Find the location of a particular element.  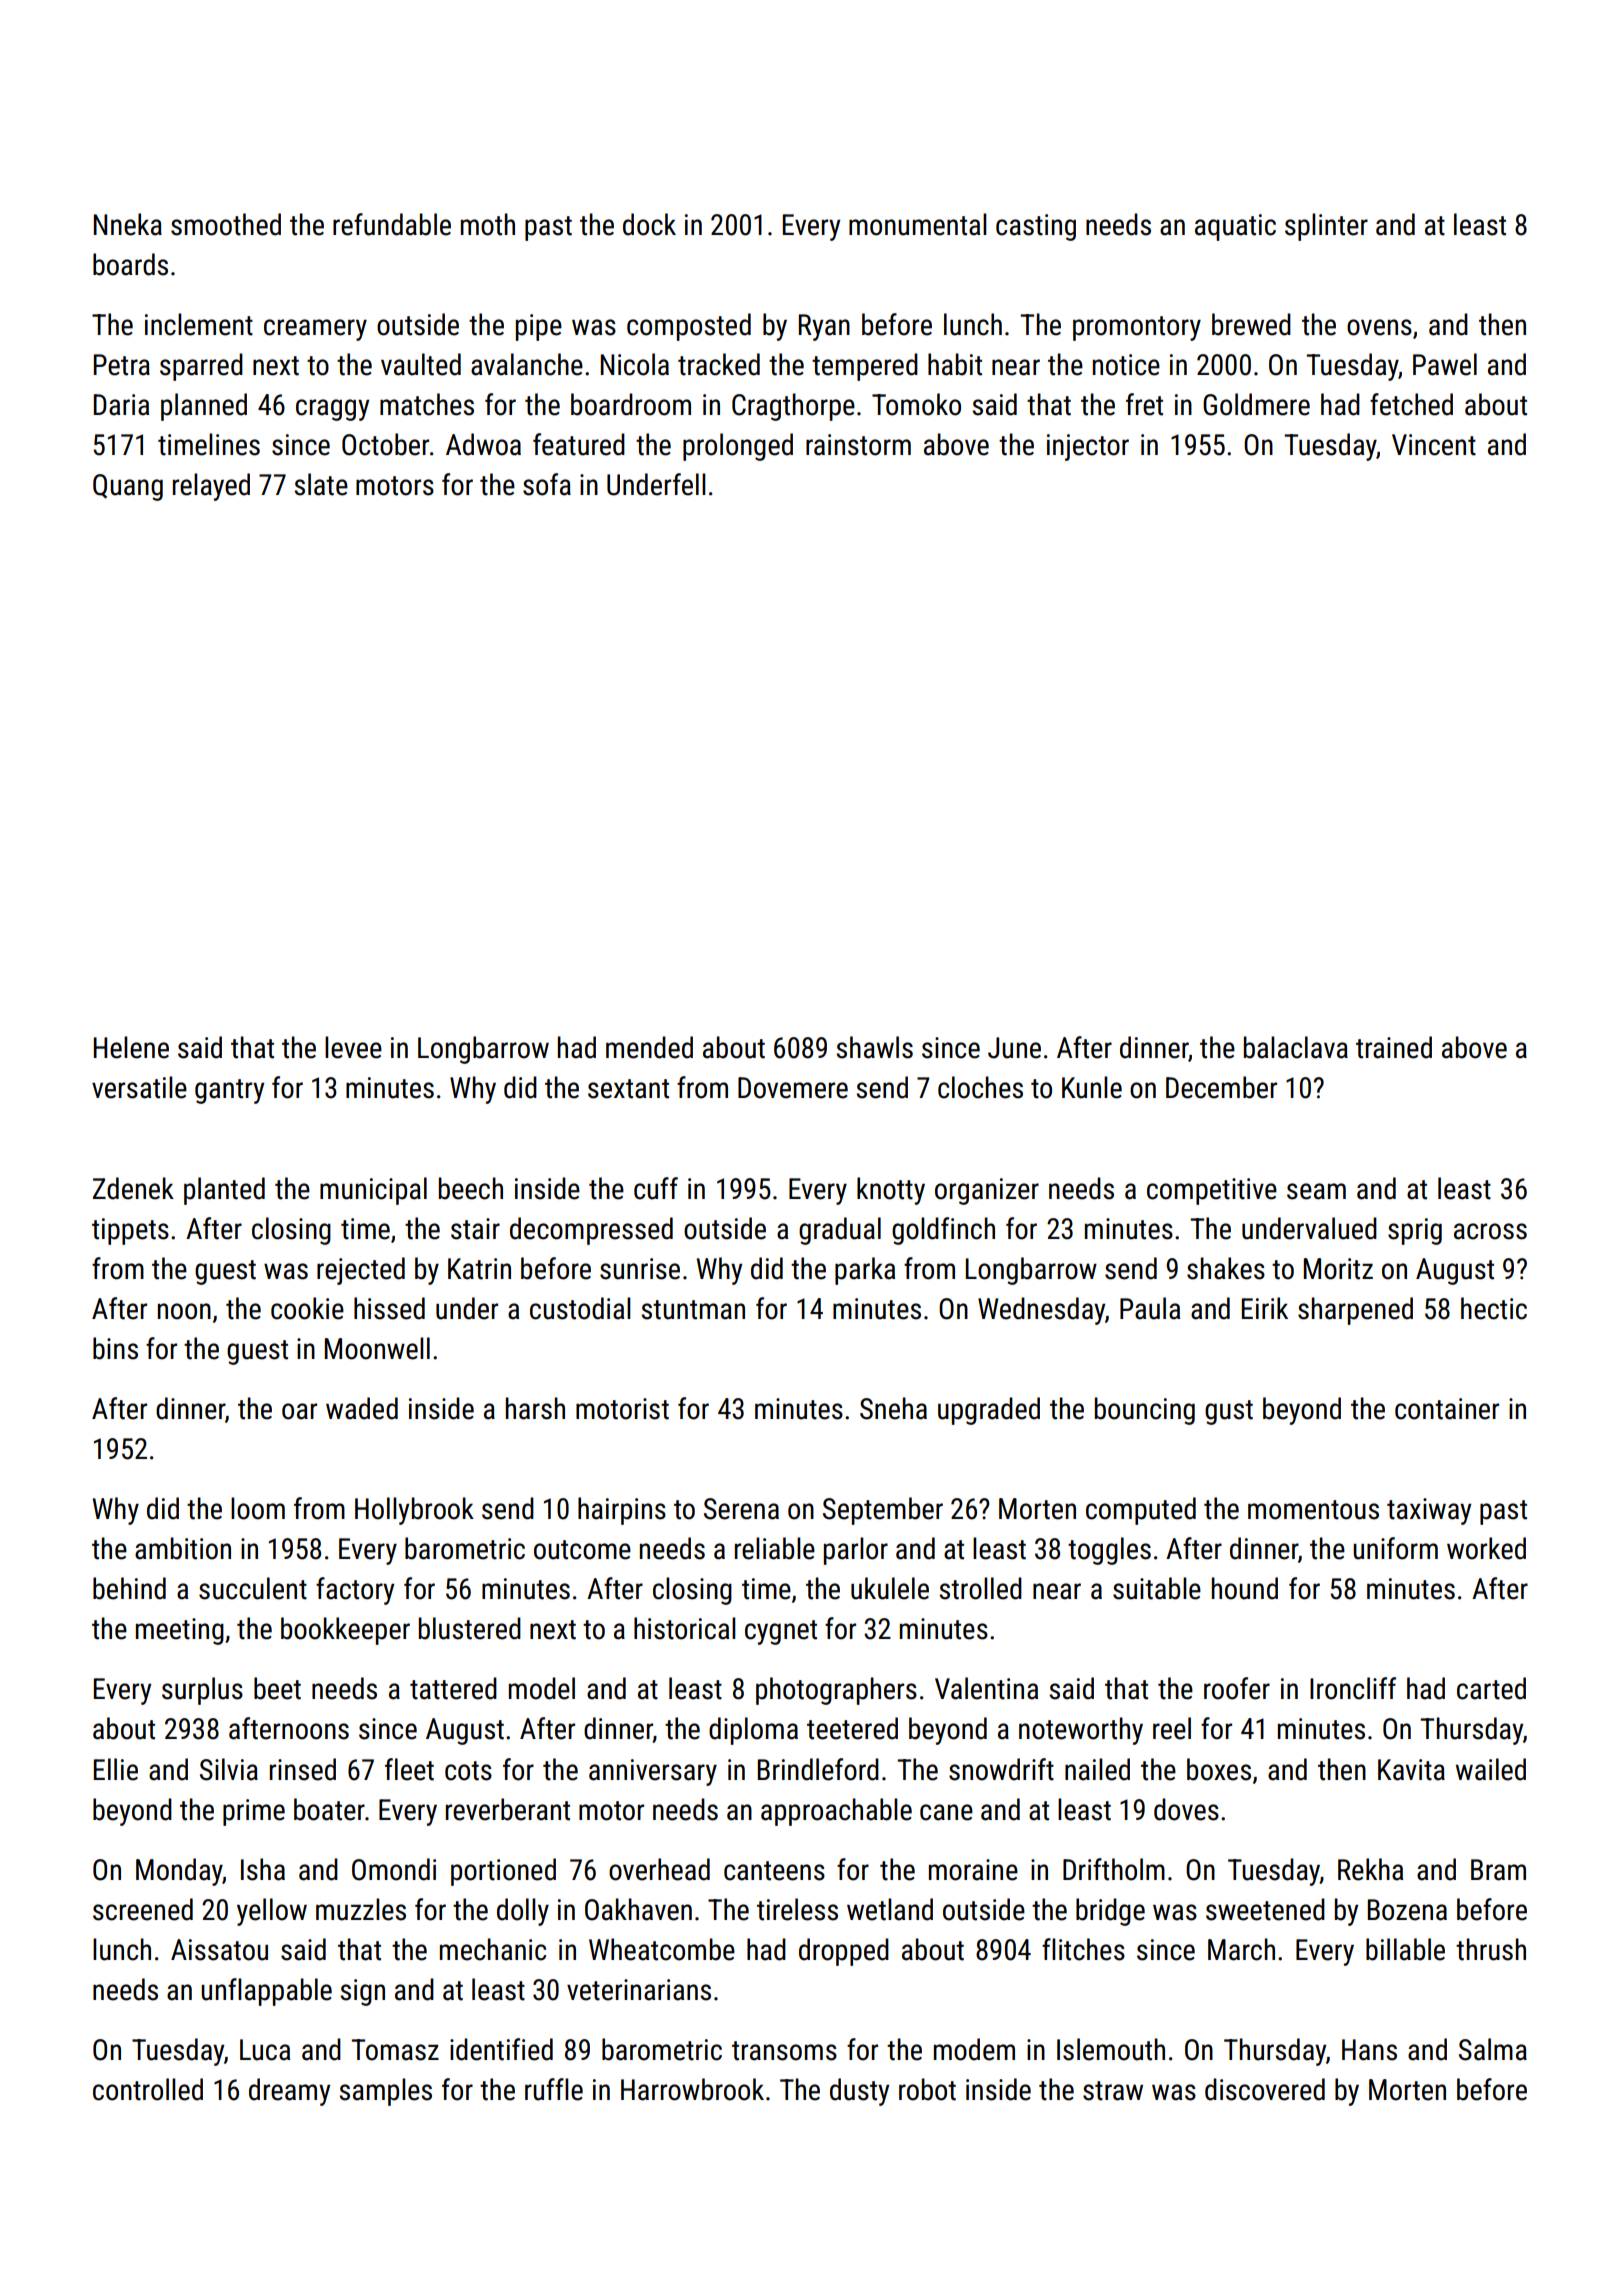

slate is located at coordinates (321, 484).
